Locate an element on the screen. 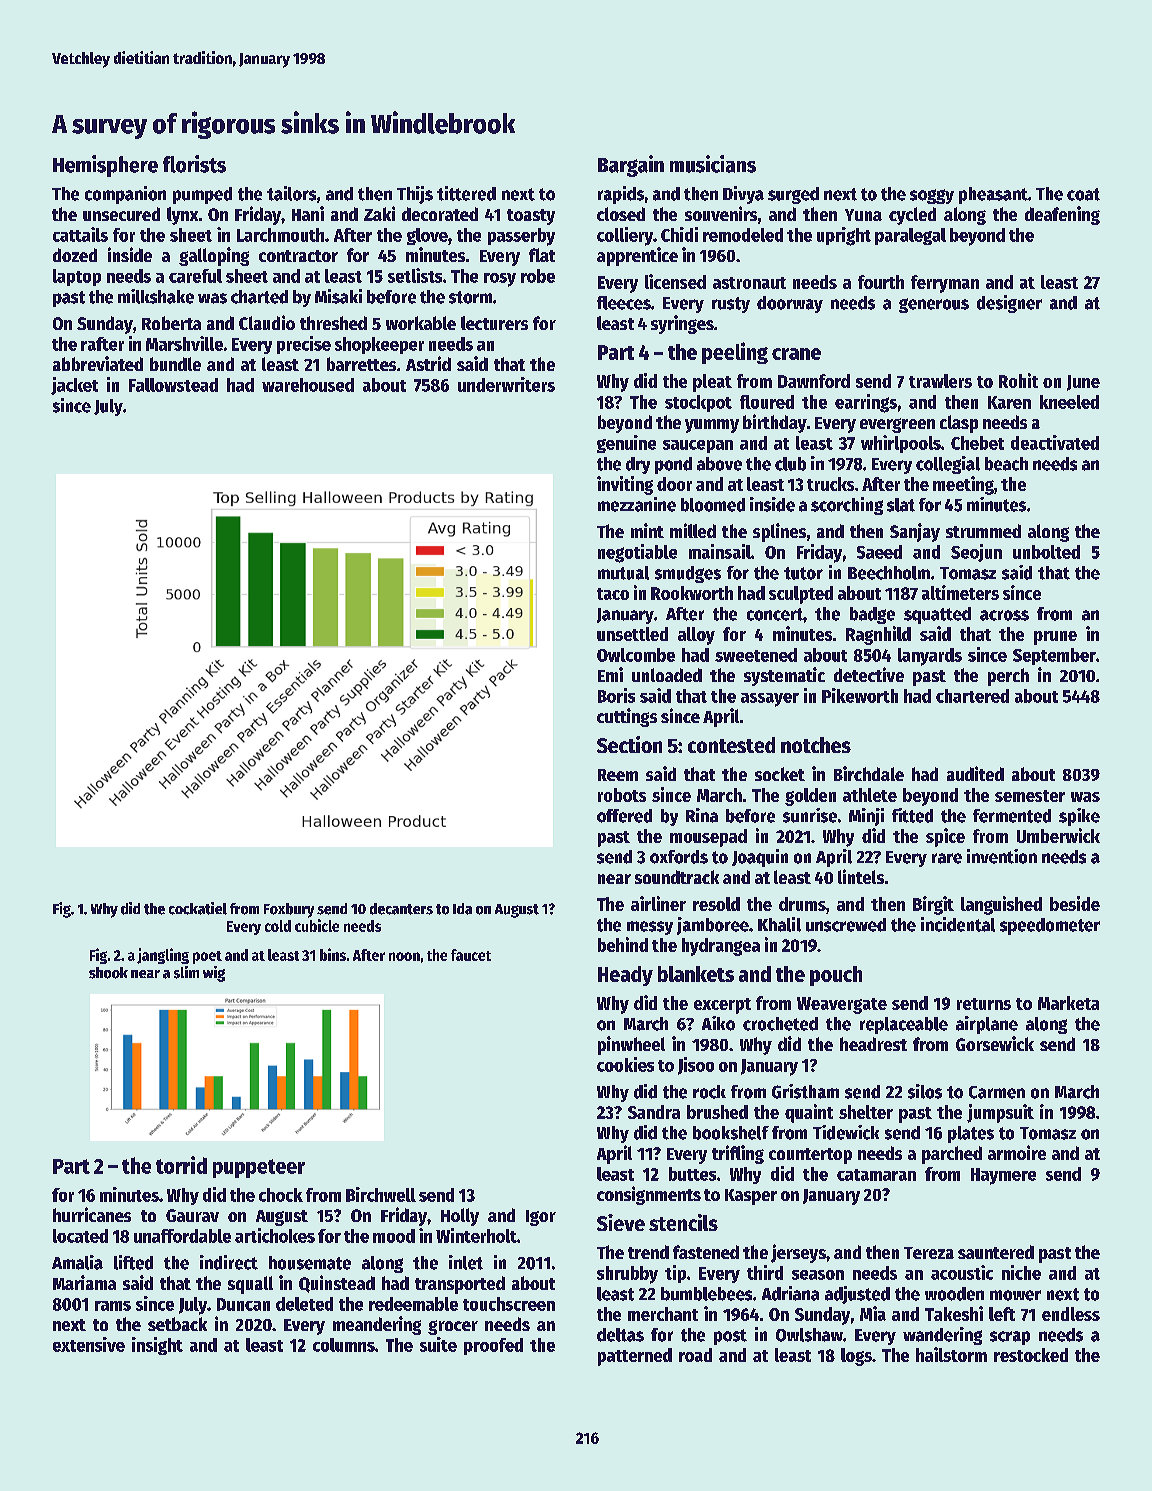 The width and height of the screenshot is (1152, 1491). fourth is located at coordinates (881, 282).
